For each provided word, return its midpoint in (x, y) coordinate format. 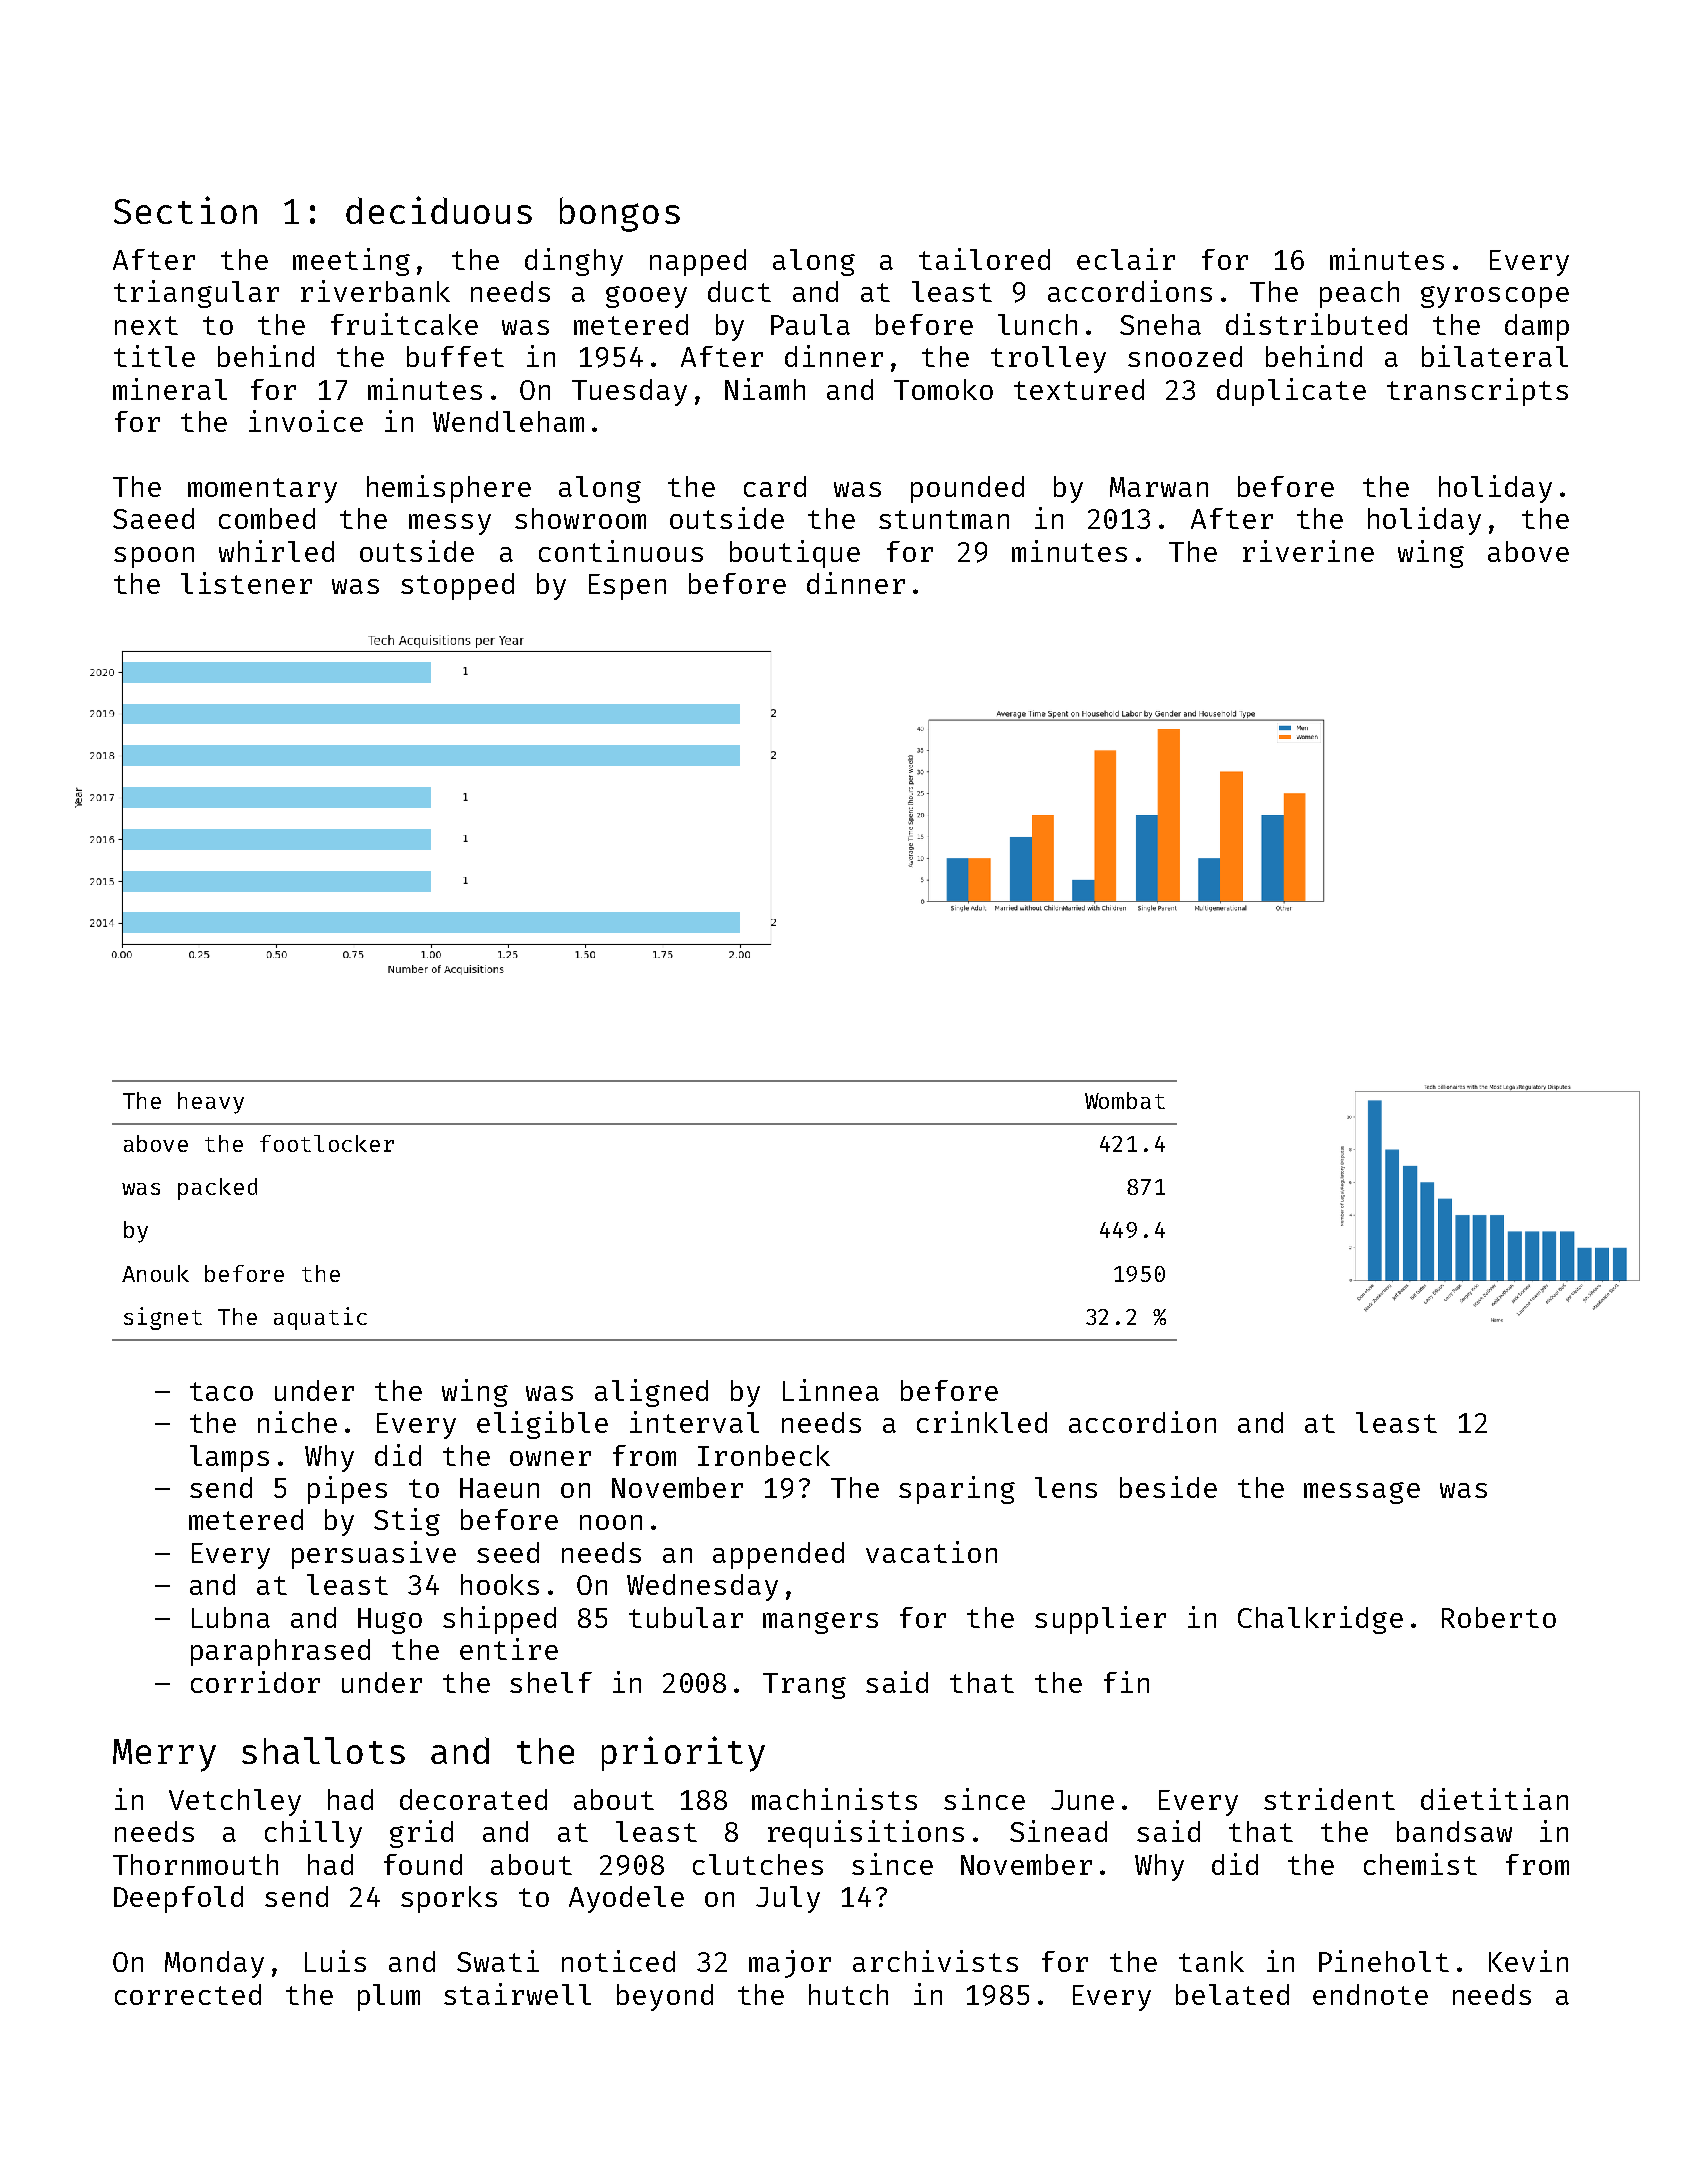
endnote (1370, 1994)
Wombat (1125, 1100)
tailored (984, 259)
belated (1232, 1994)
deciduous (439, 210)
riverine (1308, 551)
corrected (188, 1994)
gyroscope (1495, 297)
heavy (211, 1103)
